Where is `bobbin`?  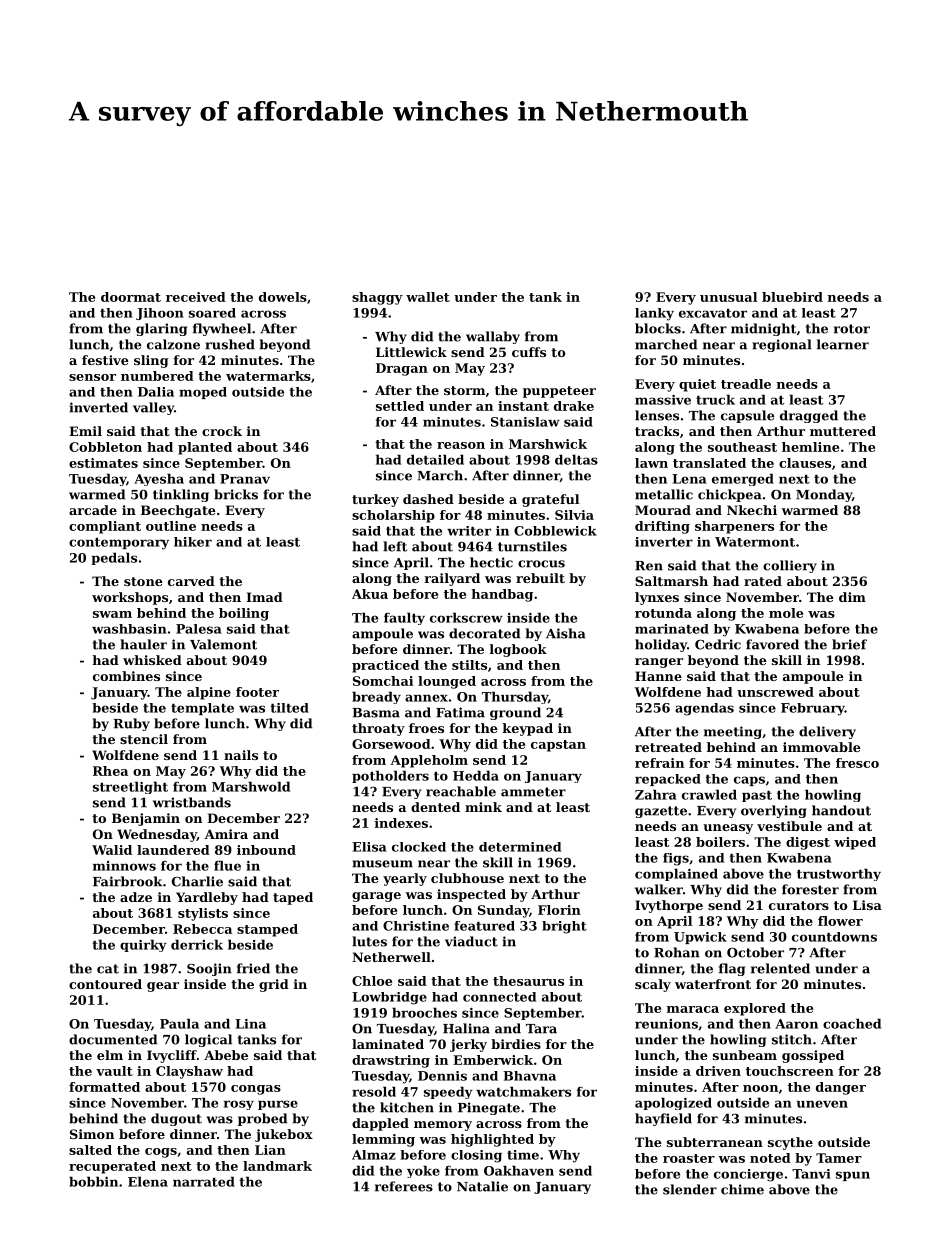
bobbin is located at coordinates (93, 1181).
